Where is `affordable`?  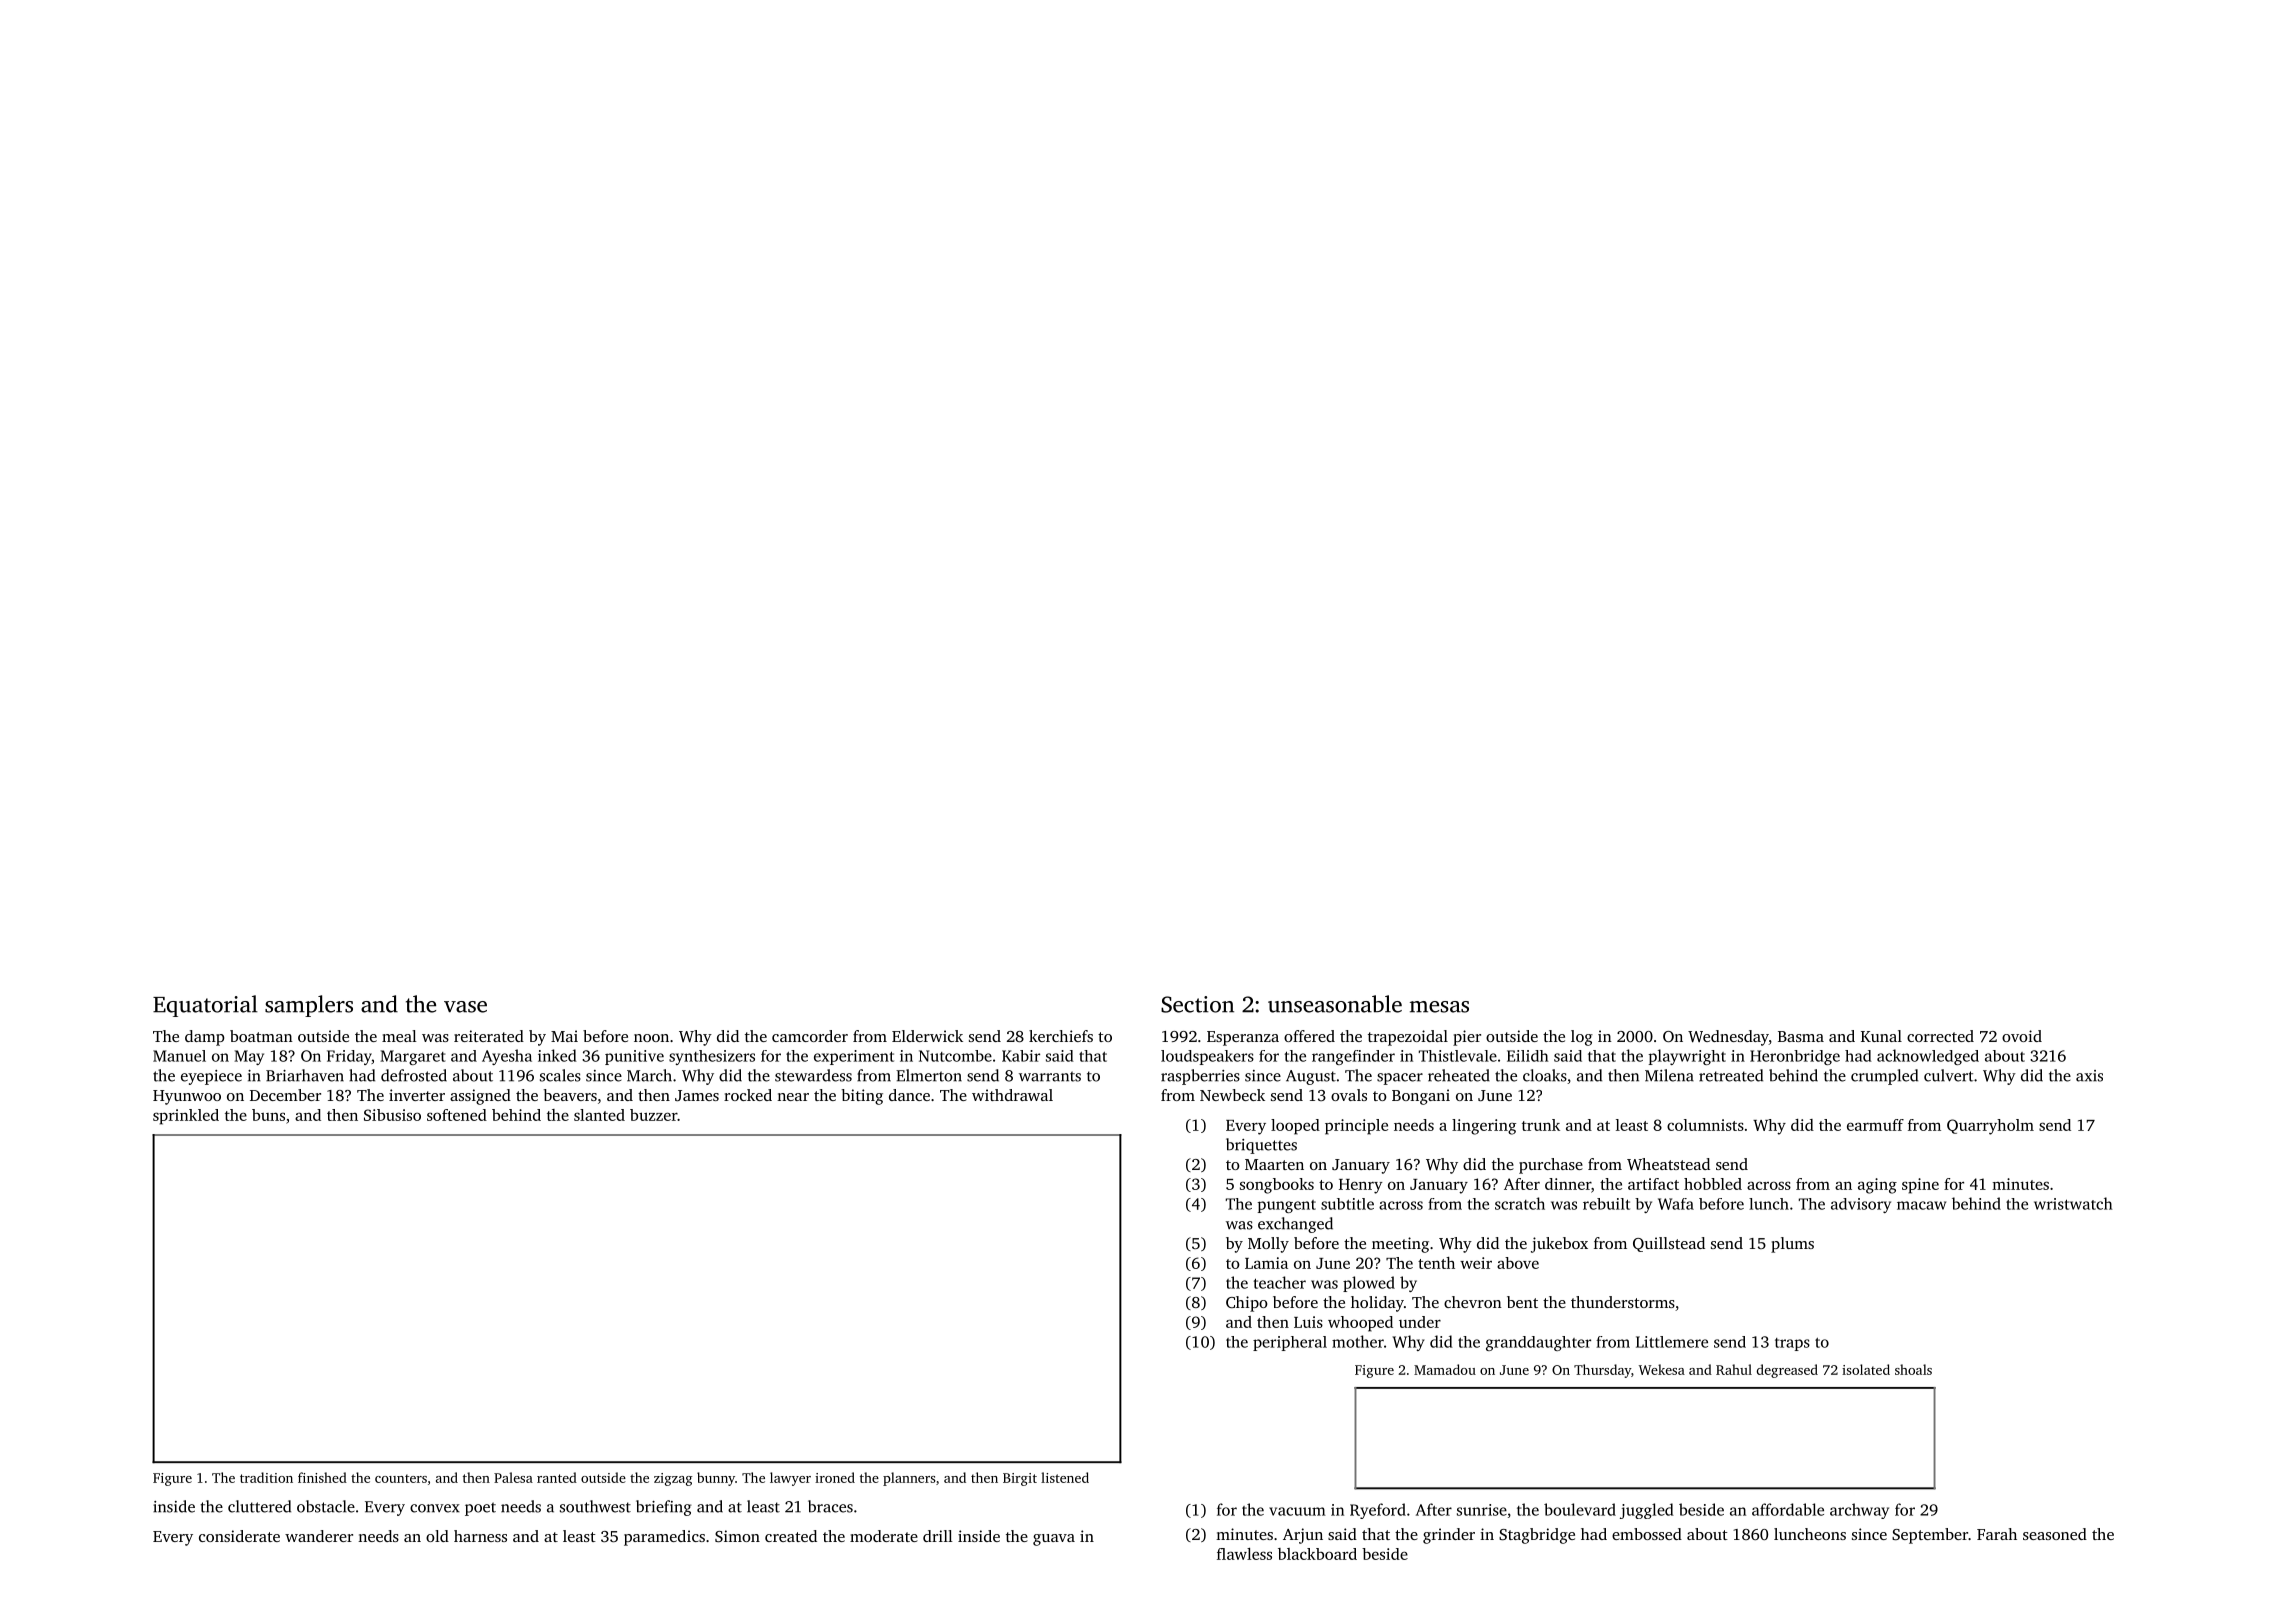 affordable is located at coordinates (1788, 1509).
